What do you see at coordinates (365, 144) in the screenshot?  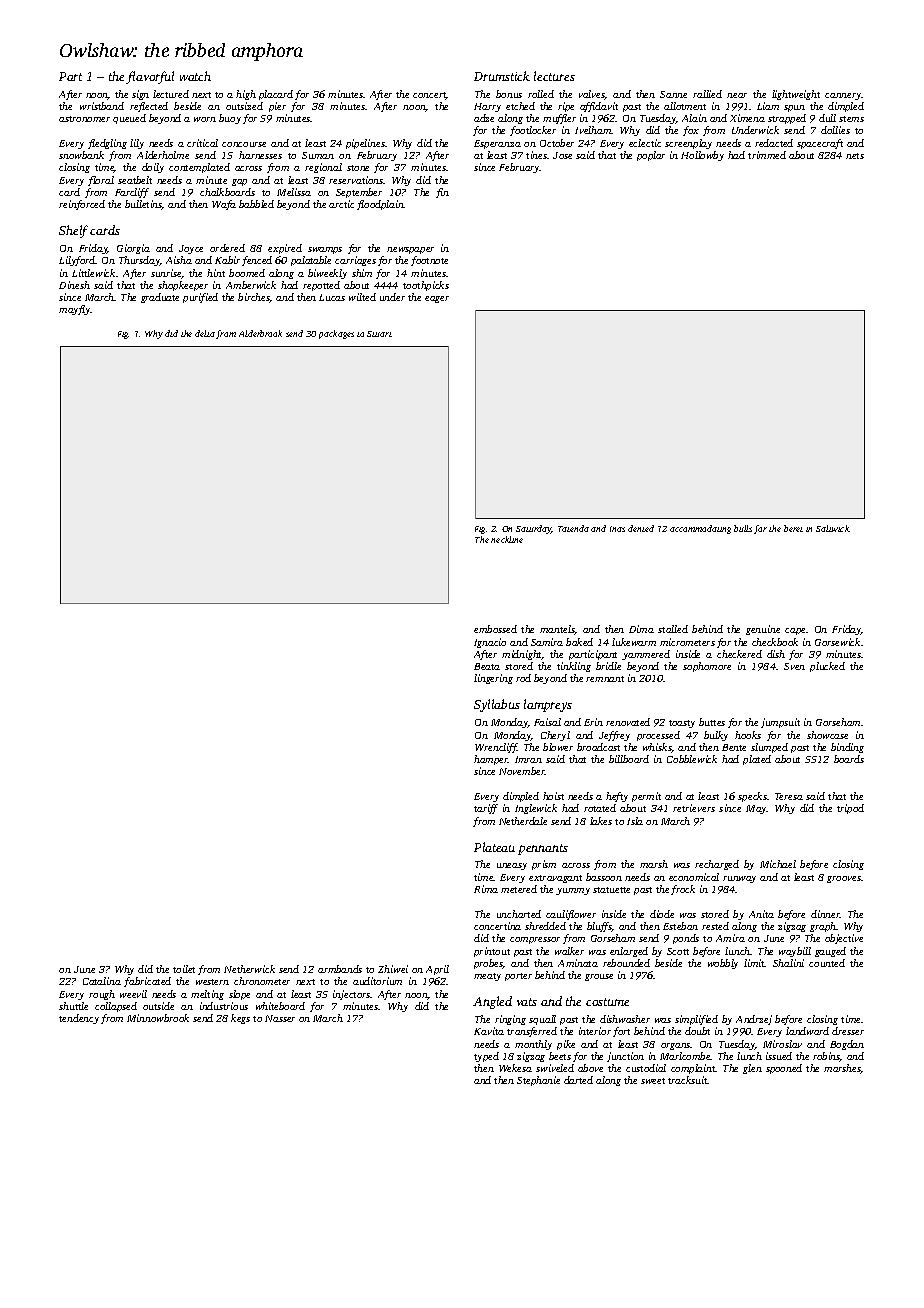 I see `pipelines` at bounding box center [365, 144].
